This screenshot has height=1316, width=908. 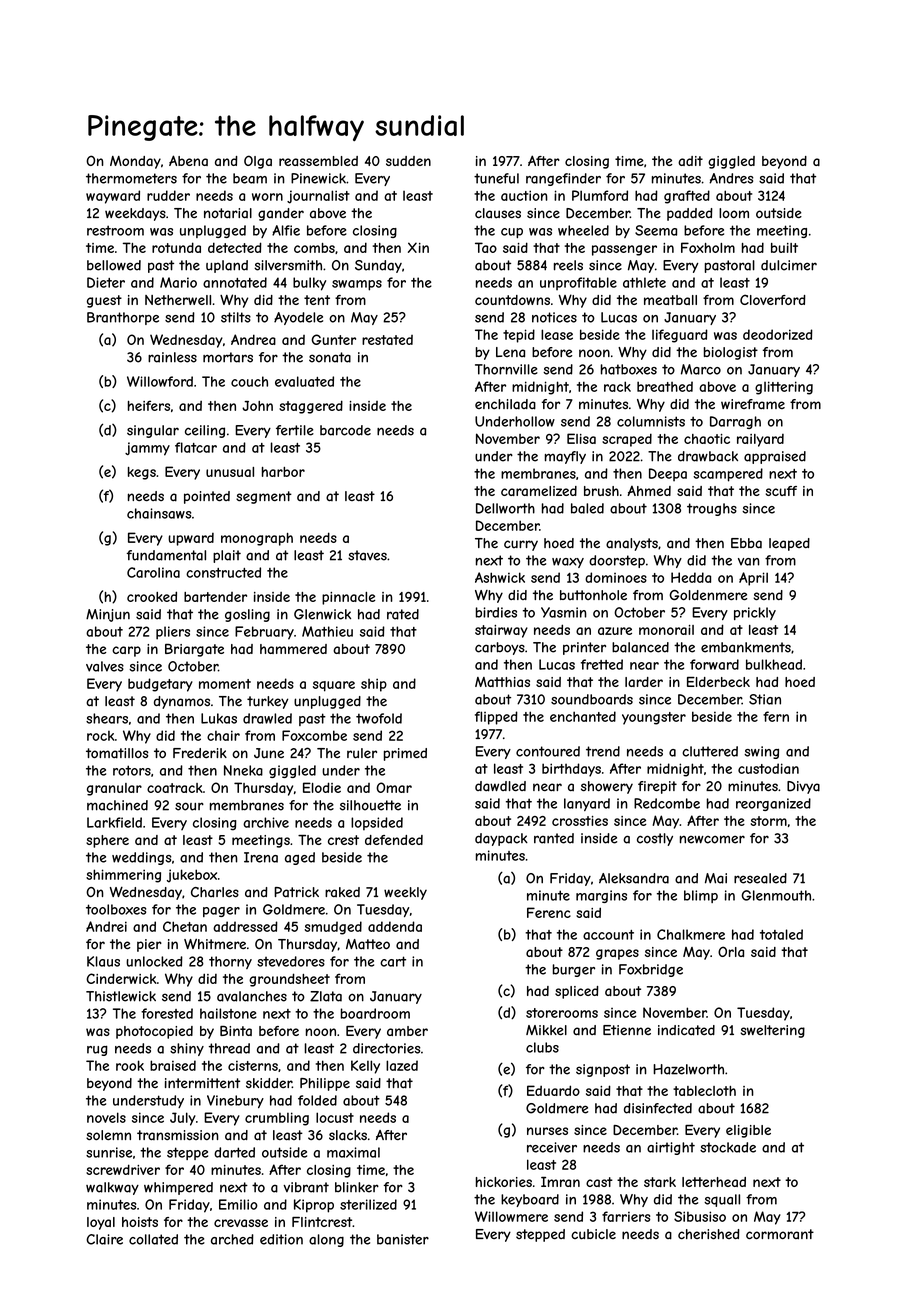 What do you see at coordinates (709, 1234) in the screenshot?
I see `cherished` at bounding box center [709, 1234].
